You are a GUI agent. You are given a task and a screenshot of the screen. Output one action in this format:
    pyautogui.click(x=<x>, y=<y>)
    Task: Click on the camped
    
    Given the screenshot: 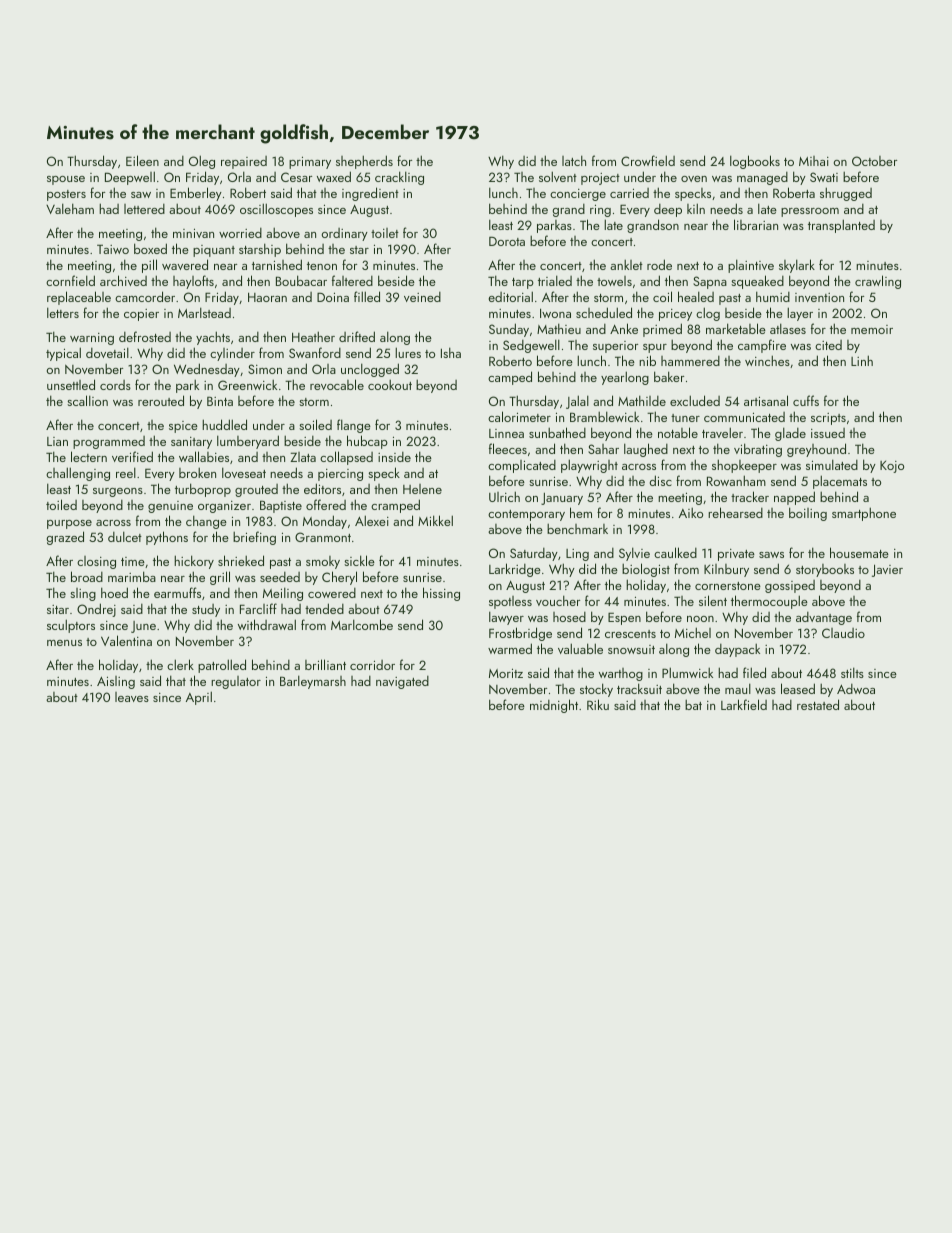 What is the action you would take?
    pyautogui.click(x=510, y=378)
